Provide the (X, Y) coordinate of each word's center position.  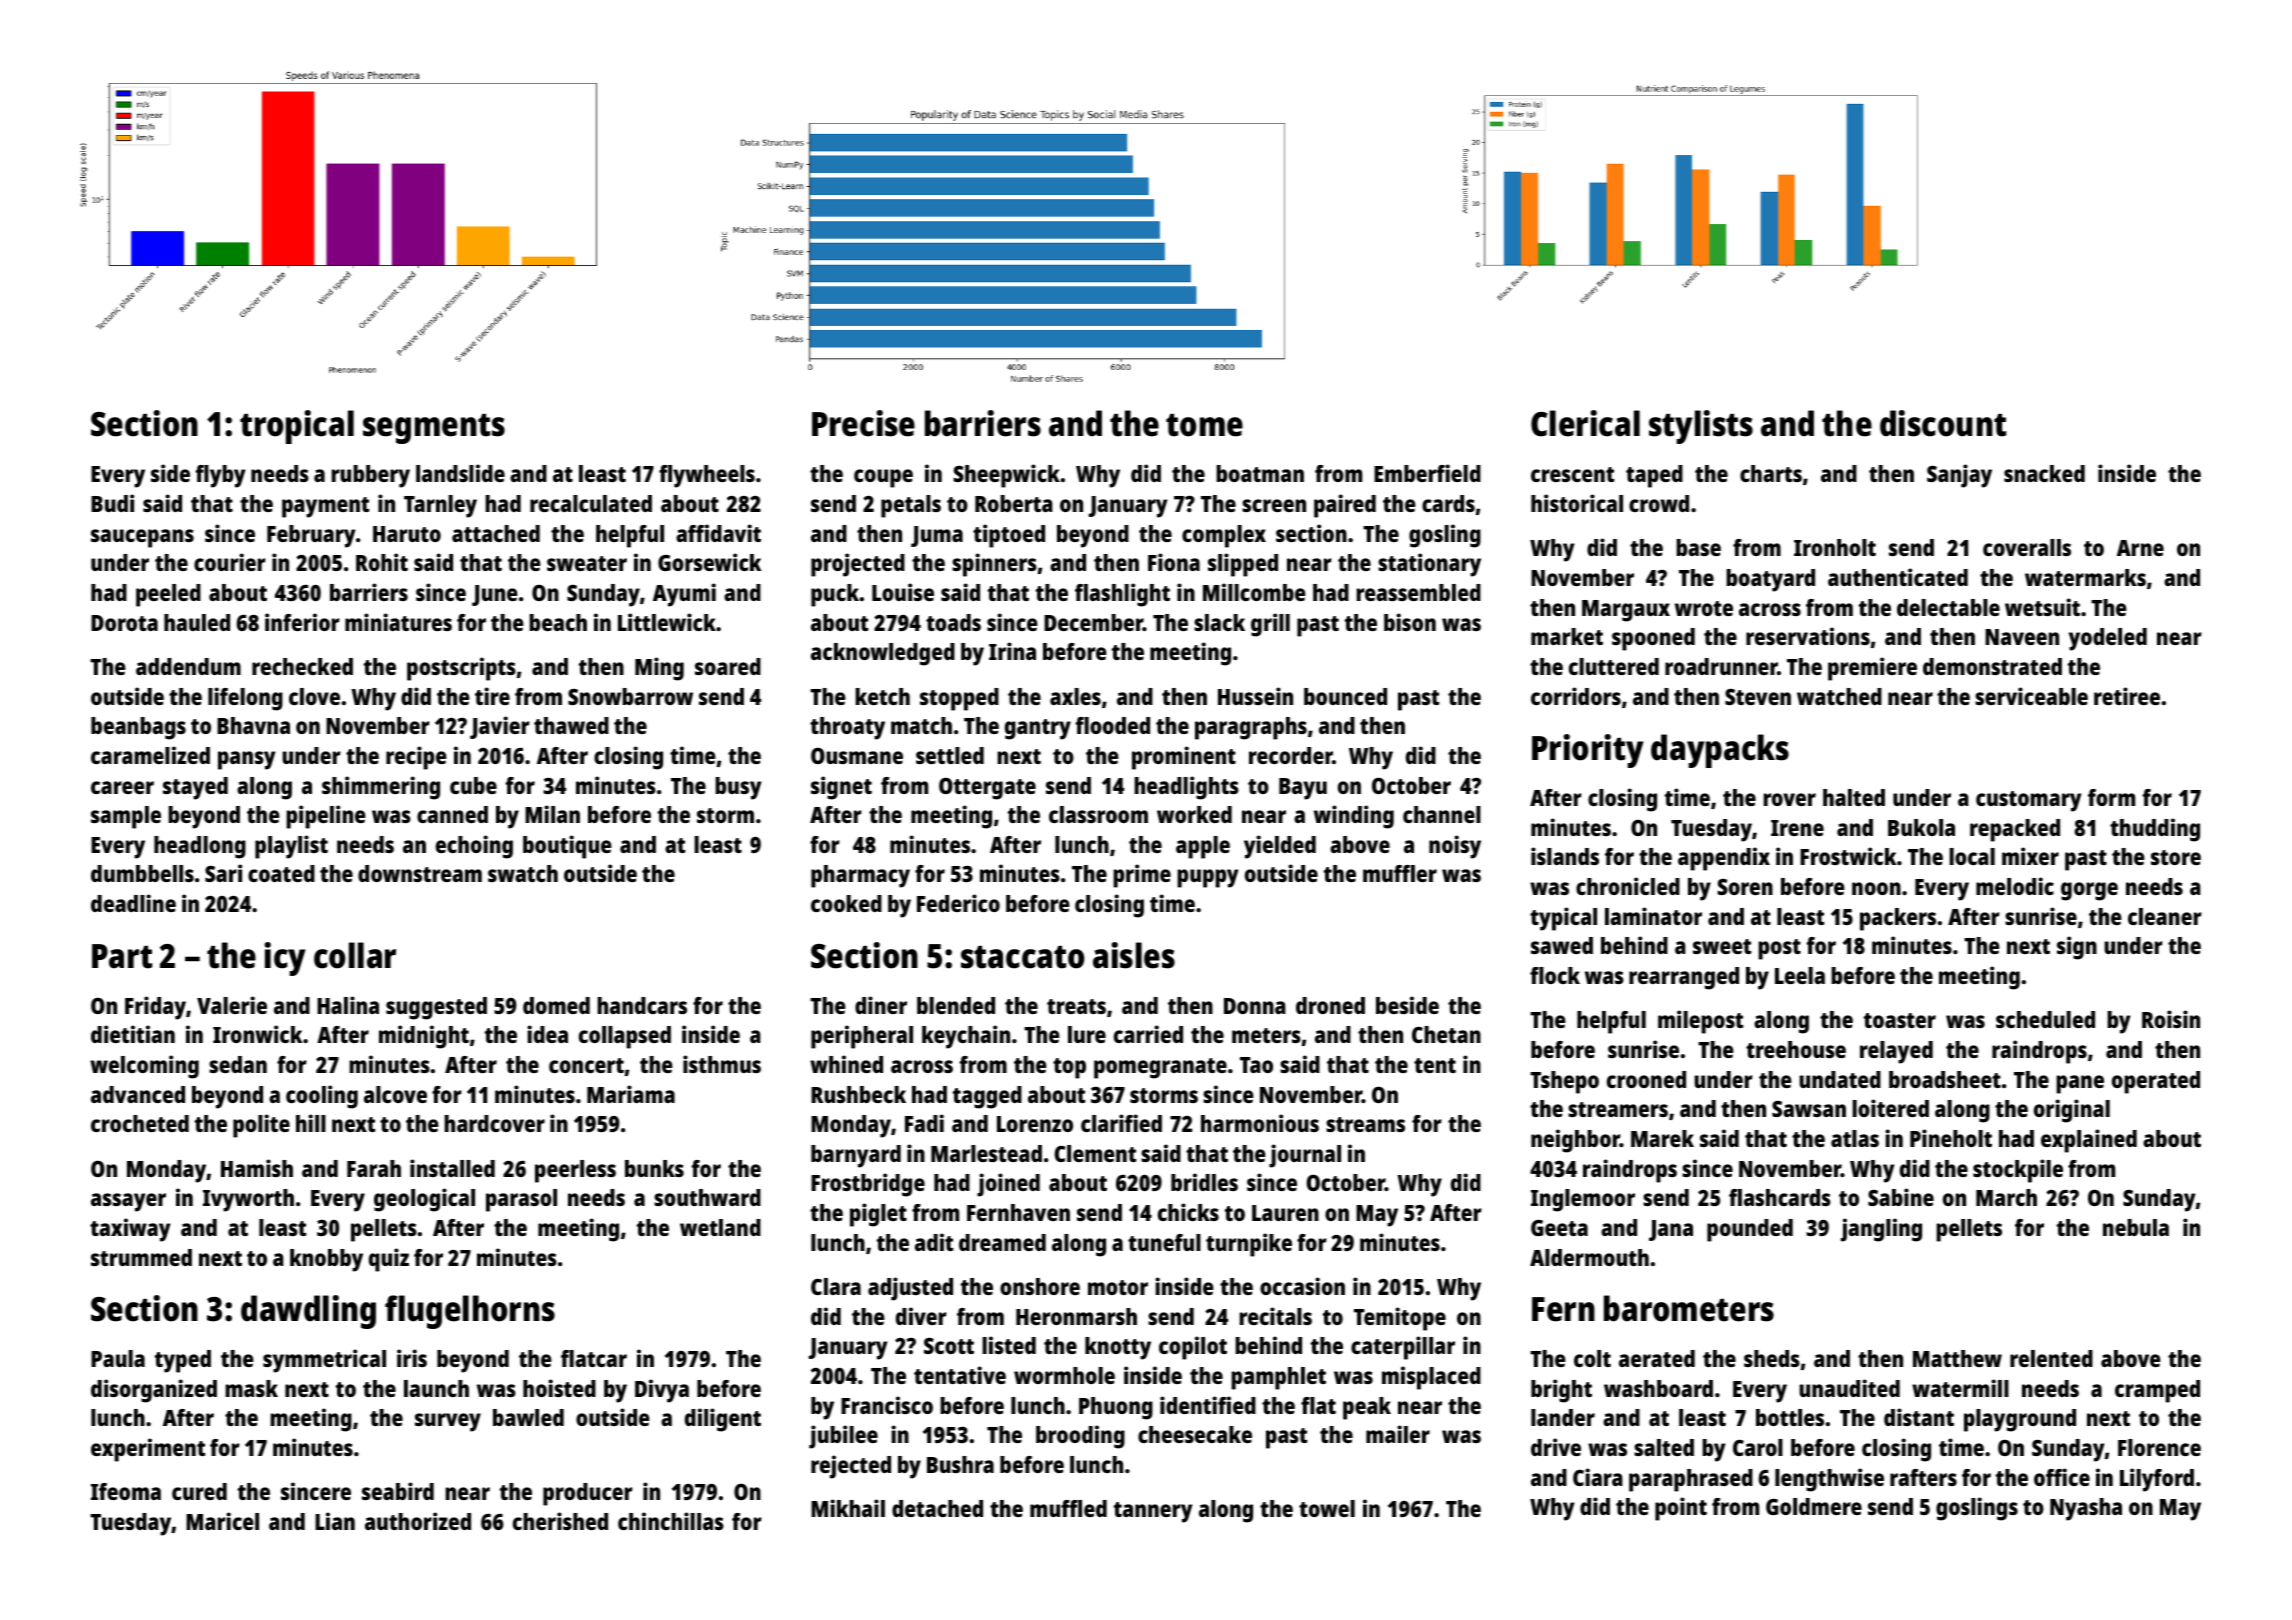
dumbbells (142, 873)
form (2111, 797)
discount (1943, 423)
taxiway (130, 1230)
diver (921, 1316)
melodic (2015, 886)
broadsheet (1945, 1079)
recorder (1291, 755)
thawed (571, 725)
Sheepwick (1006, 476)
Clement (1095, 1153)
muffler (1400, 873)
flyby (220, 476)
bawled (528, 1417)
